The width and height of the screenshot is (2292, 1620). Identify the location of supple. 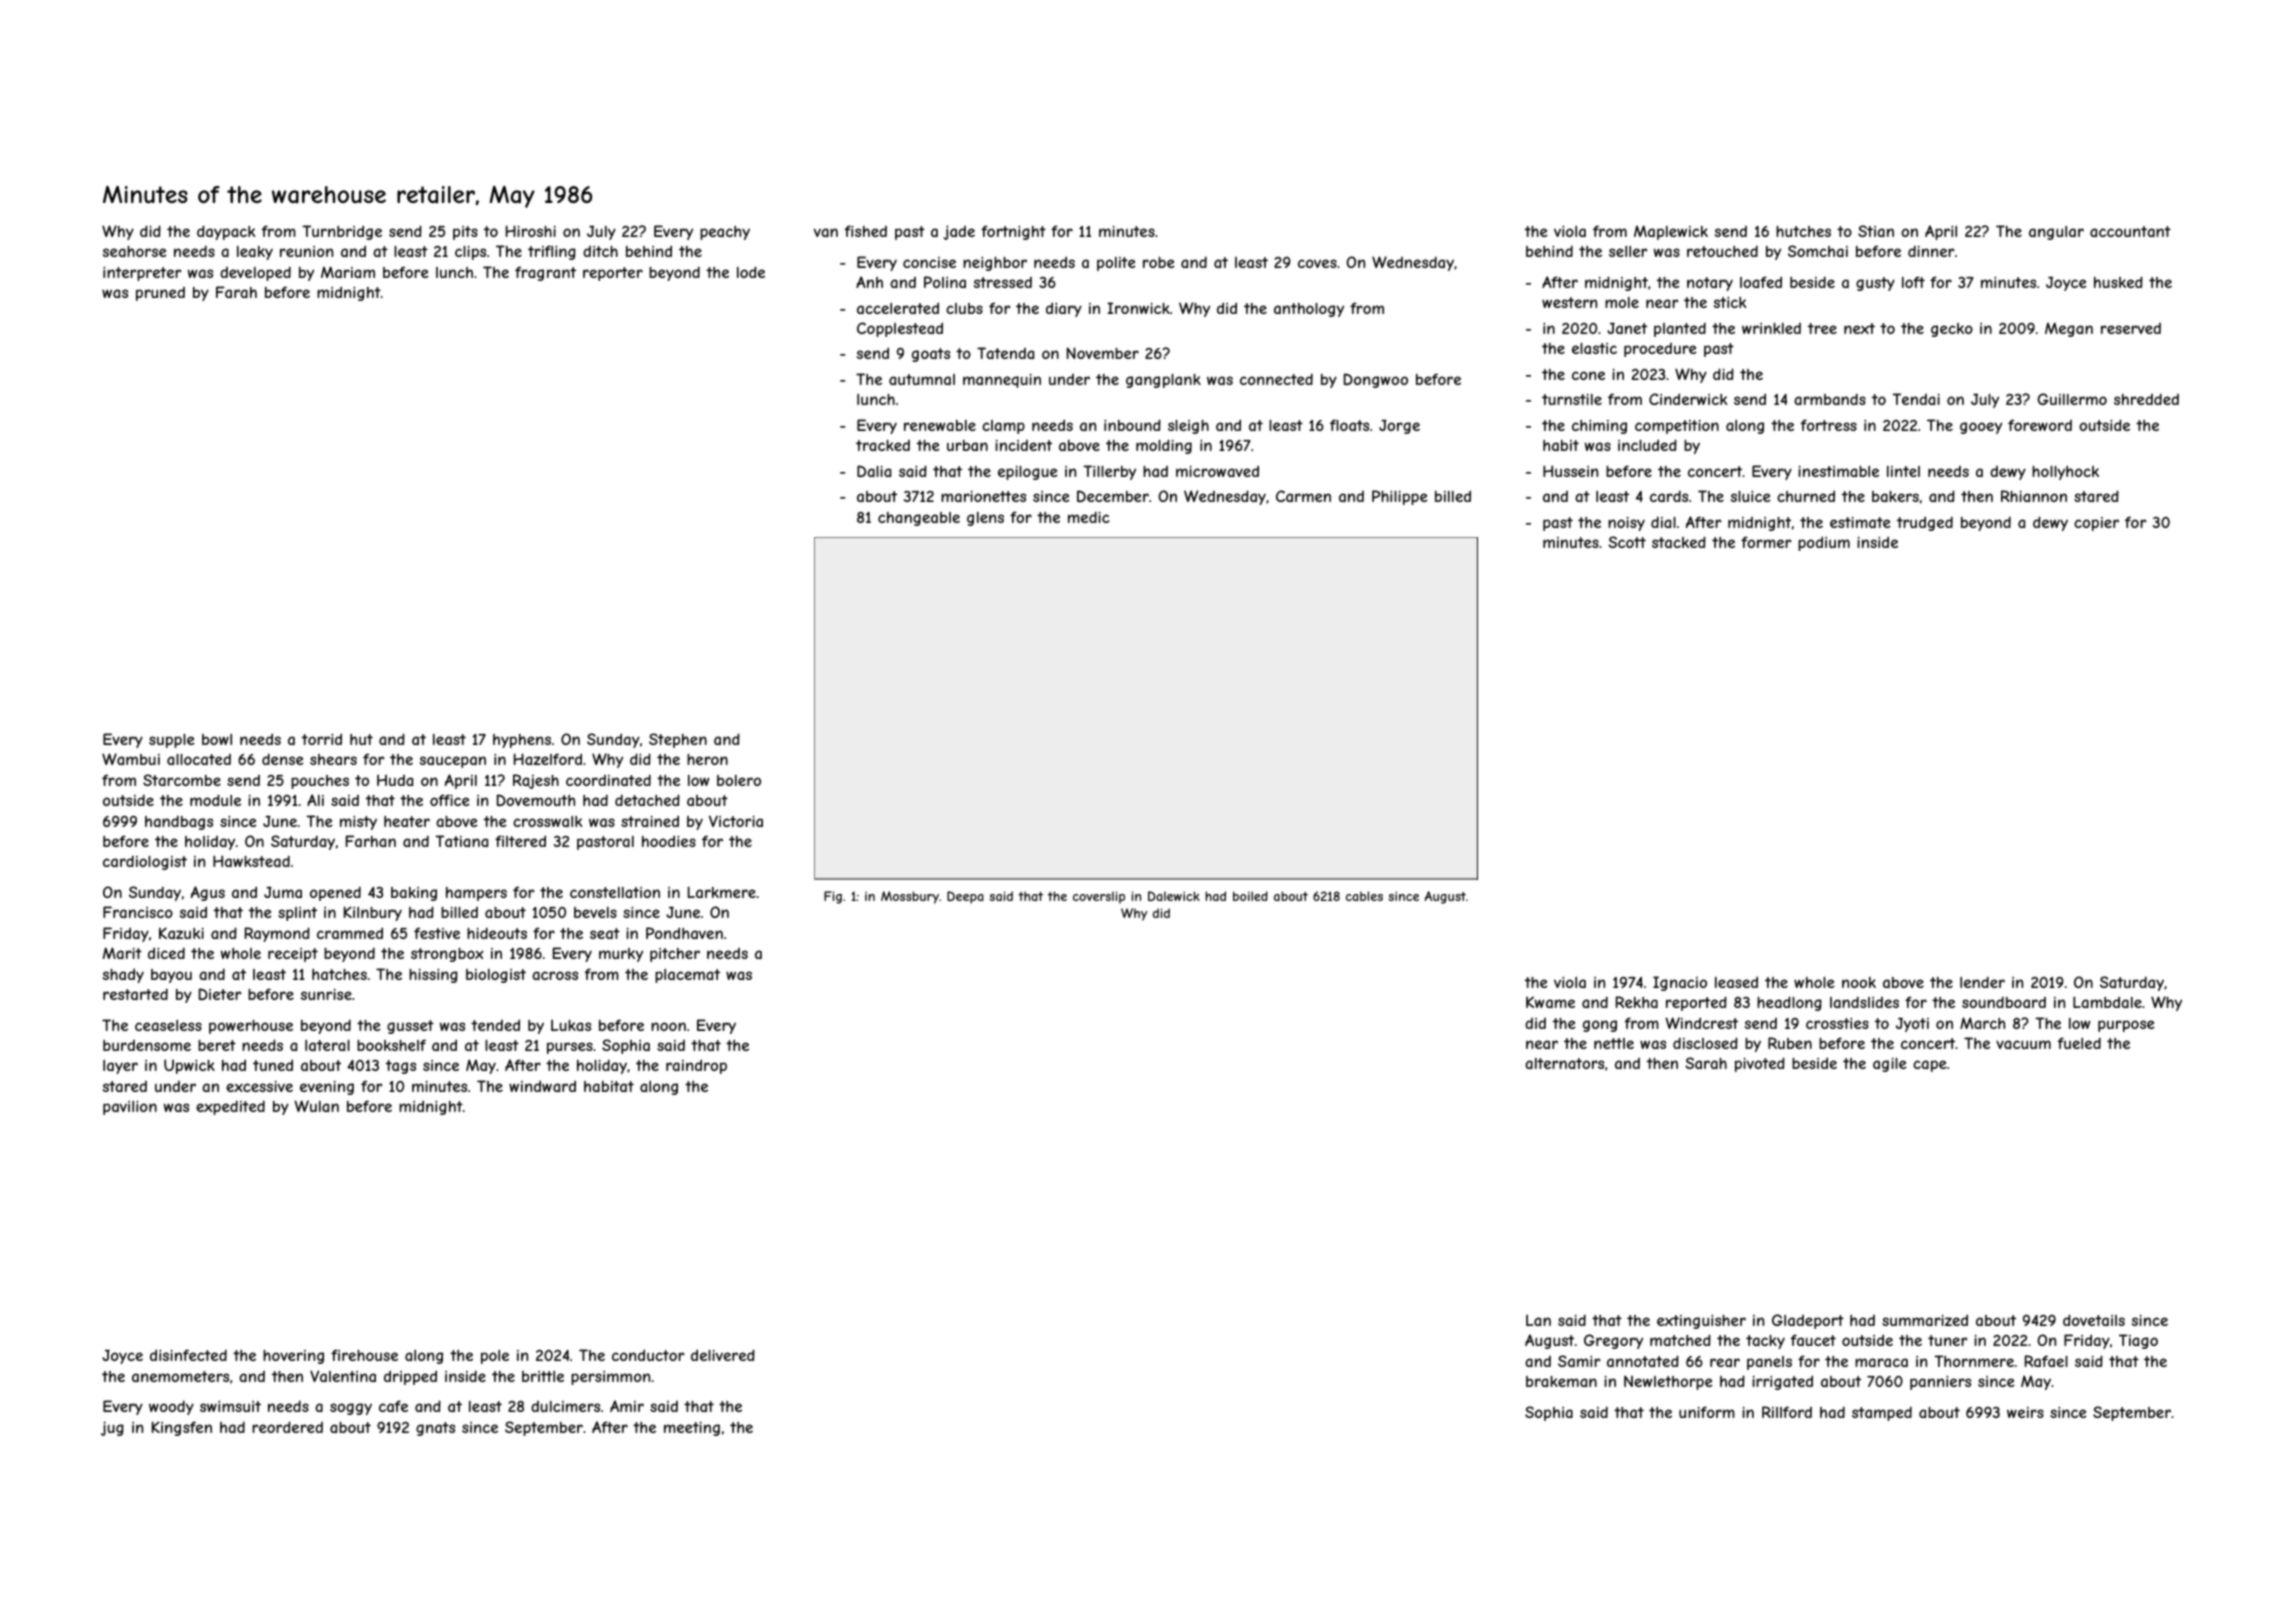
(172, 741).
